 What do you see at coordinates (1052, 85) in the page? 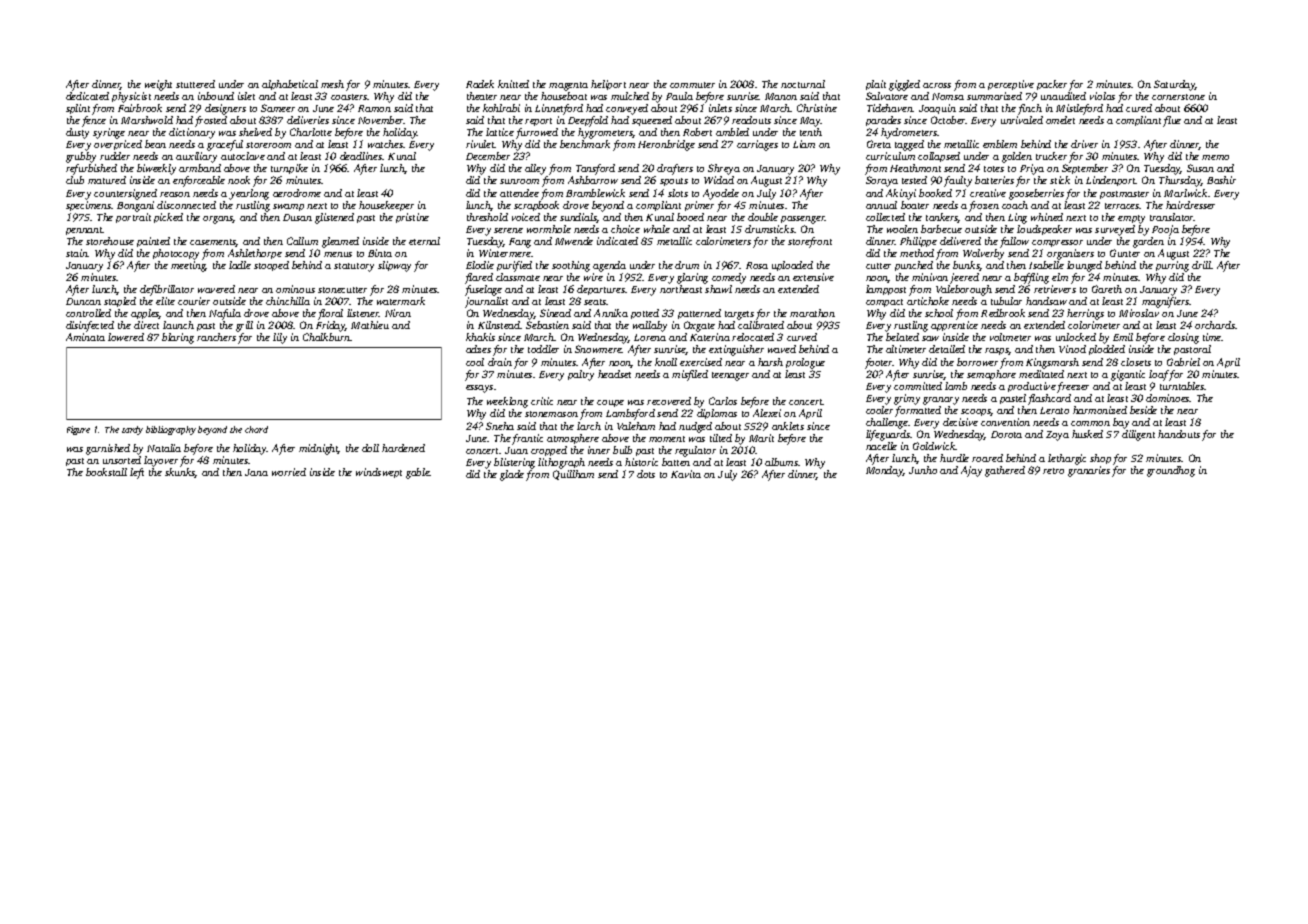
I see `packer` at bounding box center [1052, 85].
